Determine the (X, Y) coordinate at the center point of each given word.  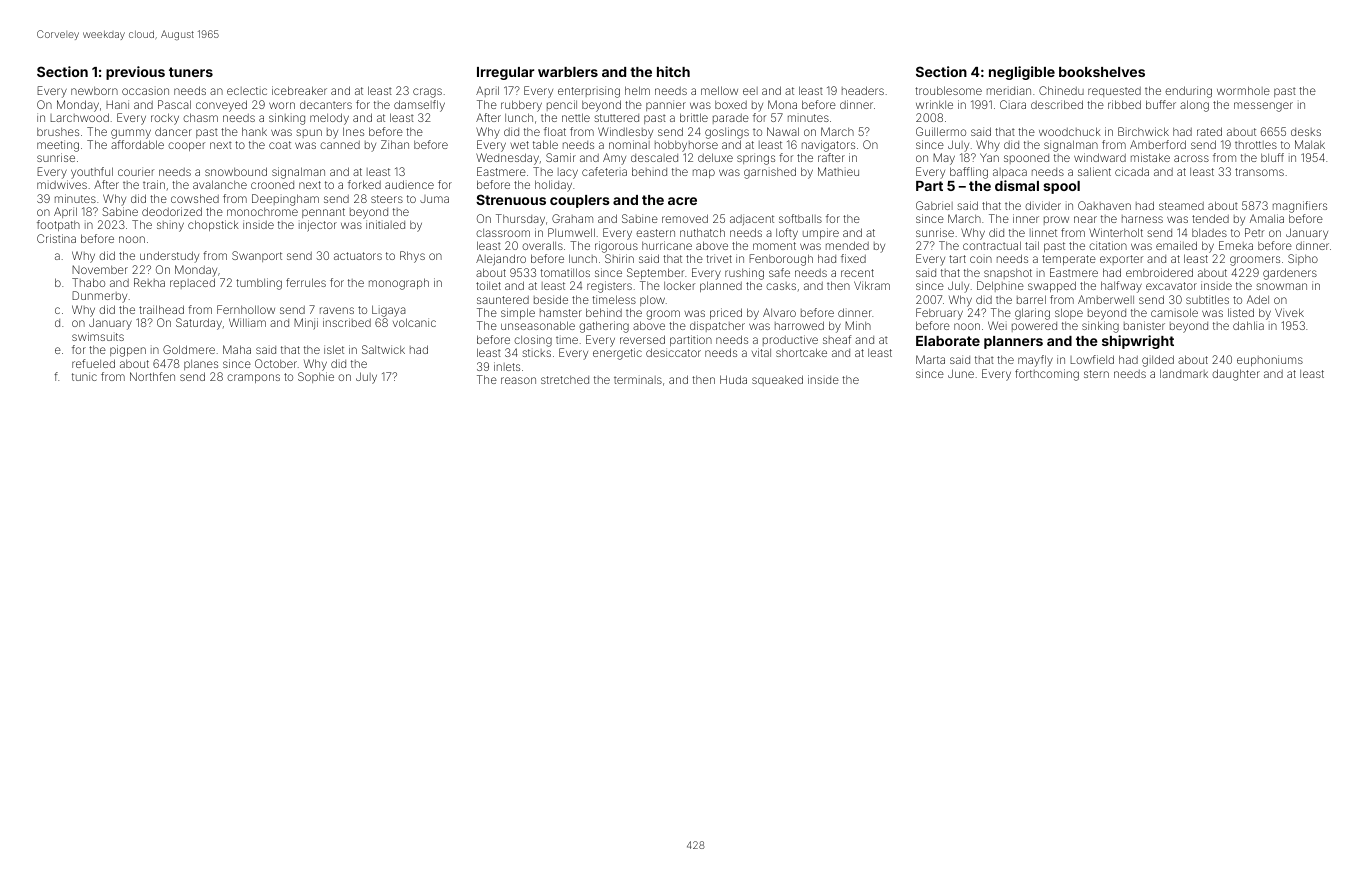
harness (1142, 219)
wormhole (1243, 90)
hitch (673, 71)
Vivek (1289, 312)
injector (318, 226)
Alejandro (501, 260)
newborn (94, 91)
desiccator (673, 352)
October (276, 363)
